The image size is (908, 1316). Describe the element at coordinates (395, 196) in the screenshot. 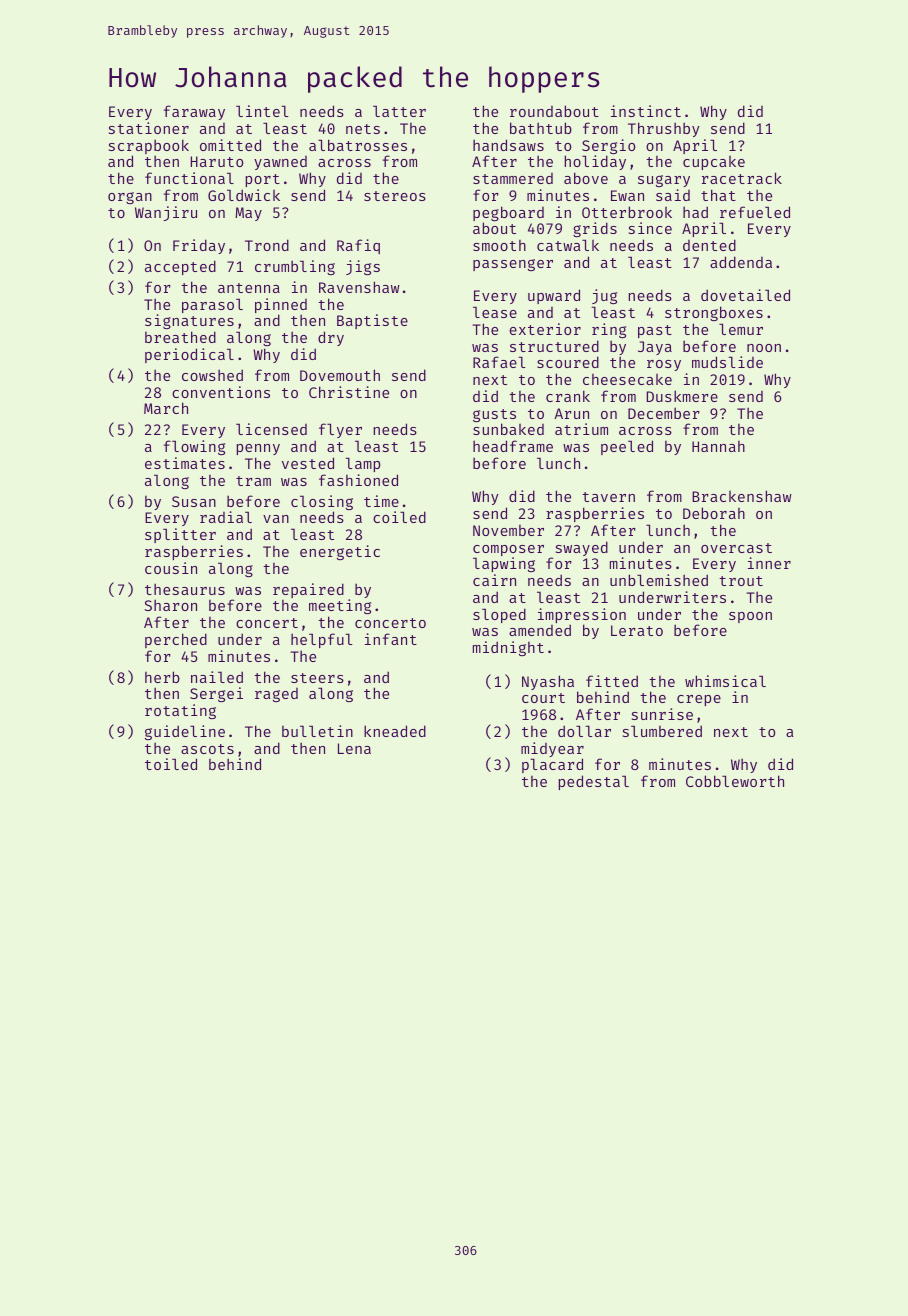

I see `stereos` at that location.
